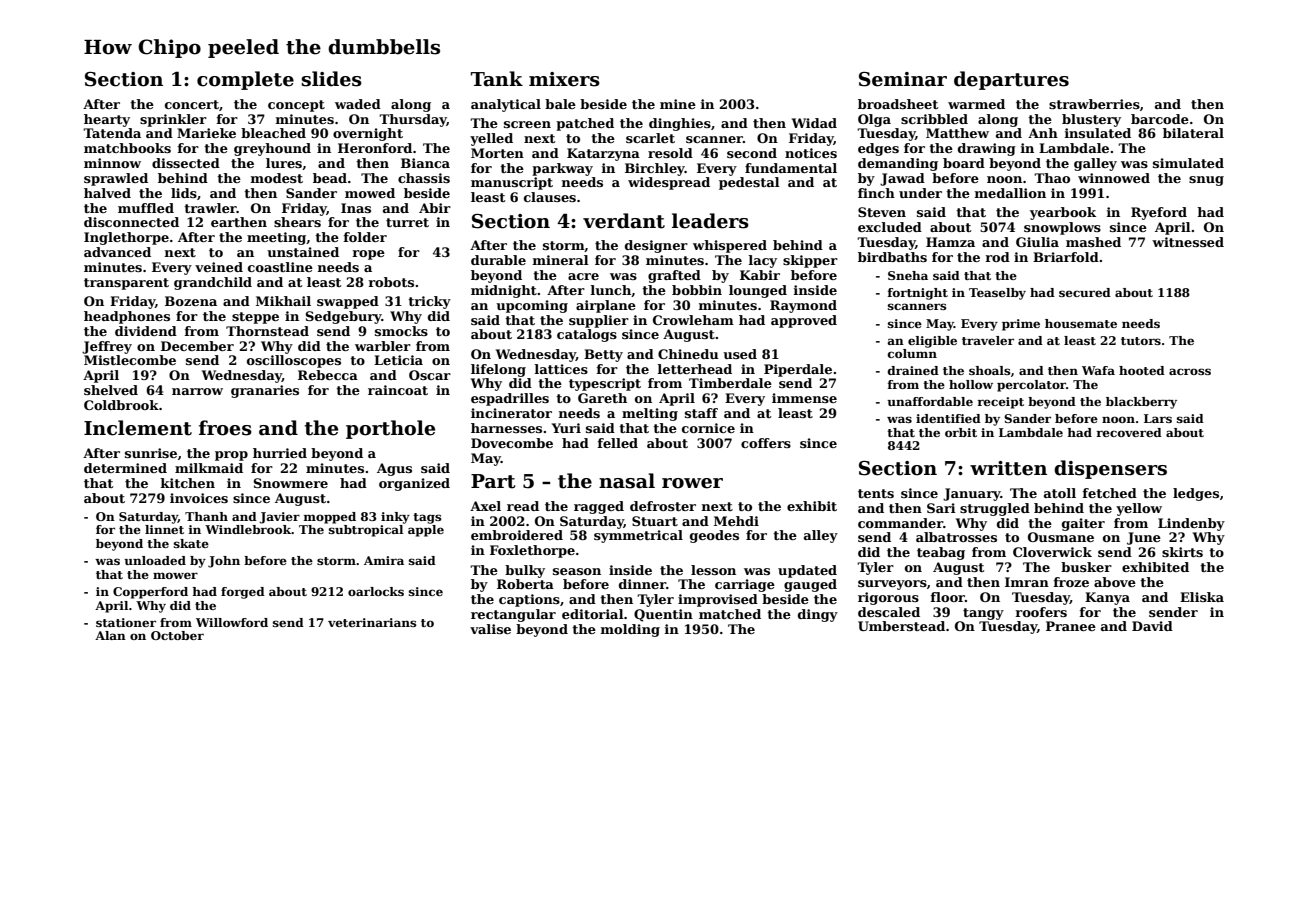  What do you see at coordinates (1062, 228) in the page?
I see `snowplows` at bounding box center [1062, 228].
